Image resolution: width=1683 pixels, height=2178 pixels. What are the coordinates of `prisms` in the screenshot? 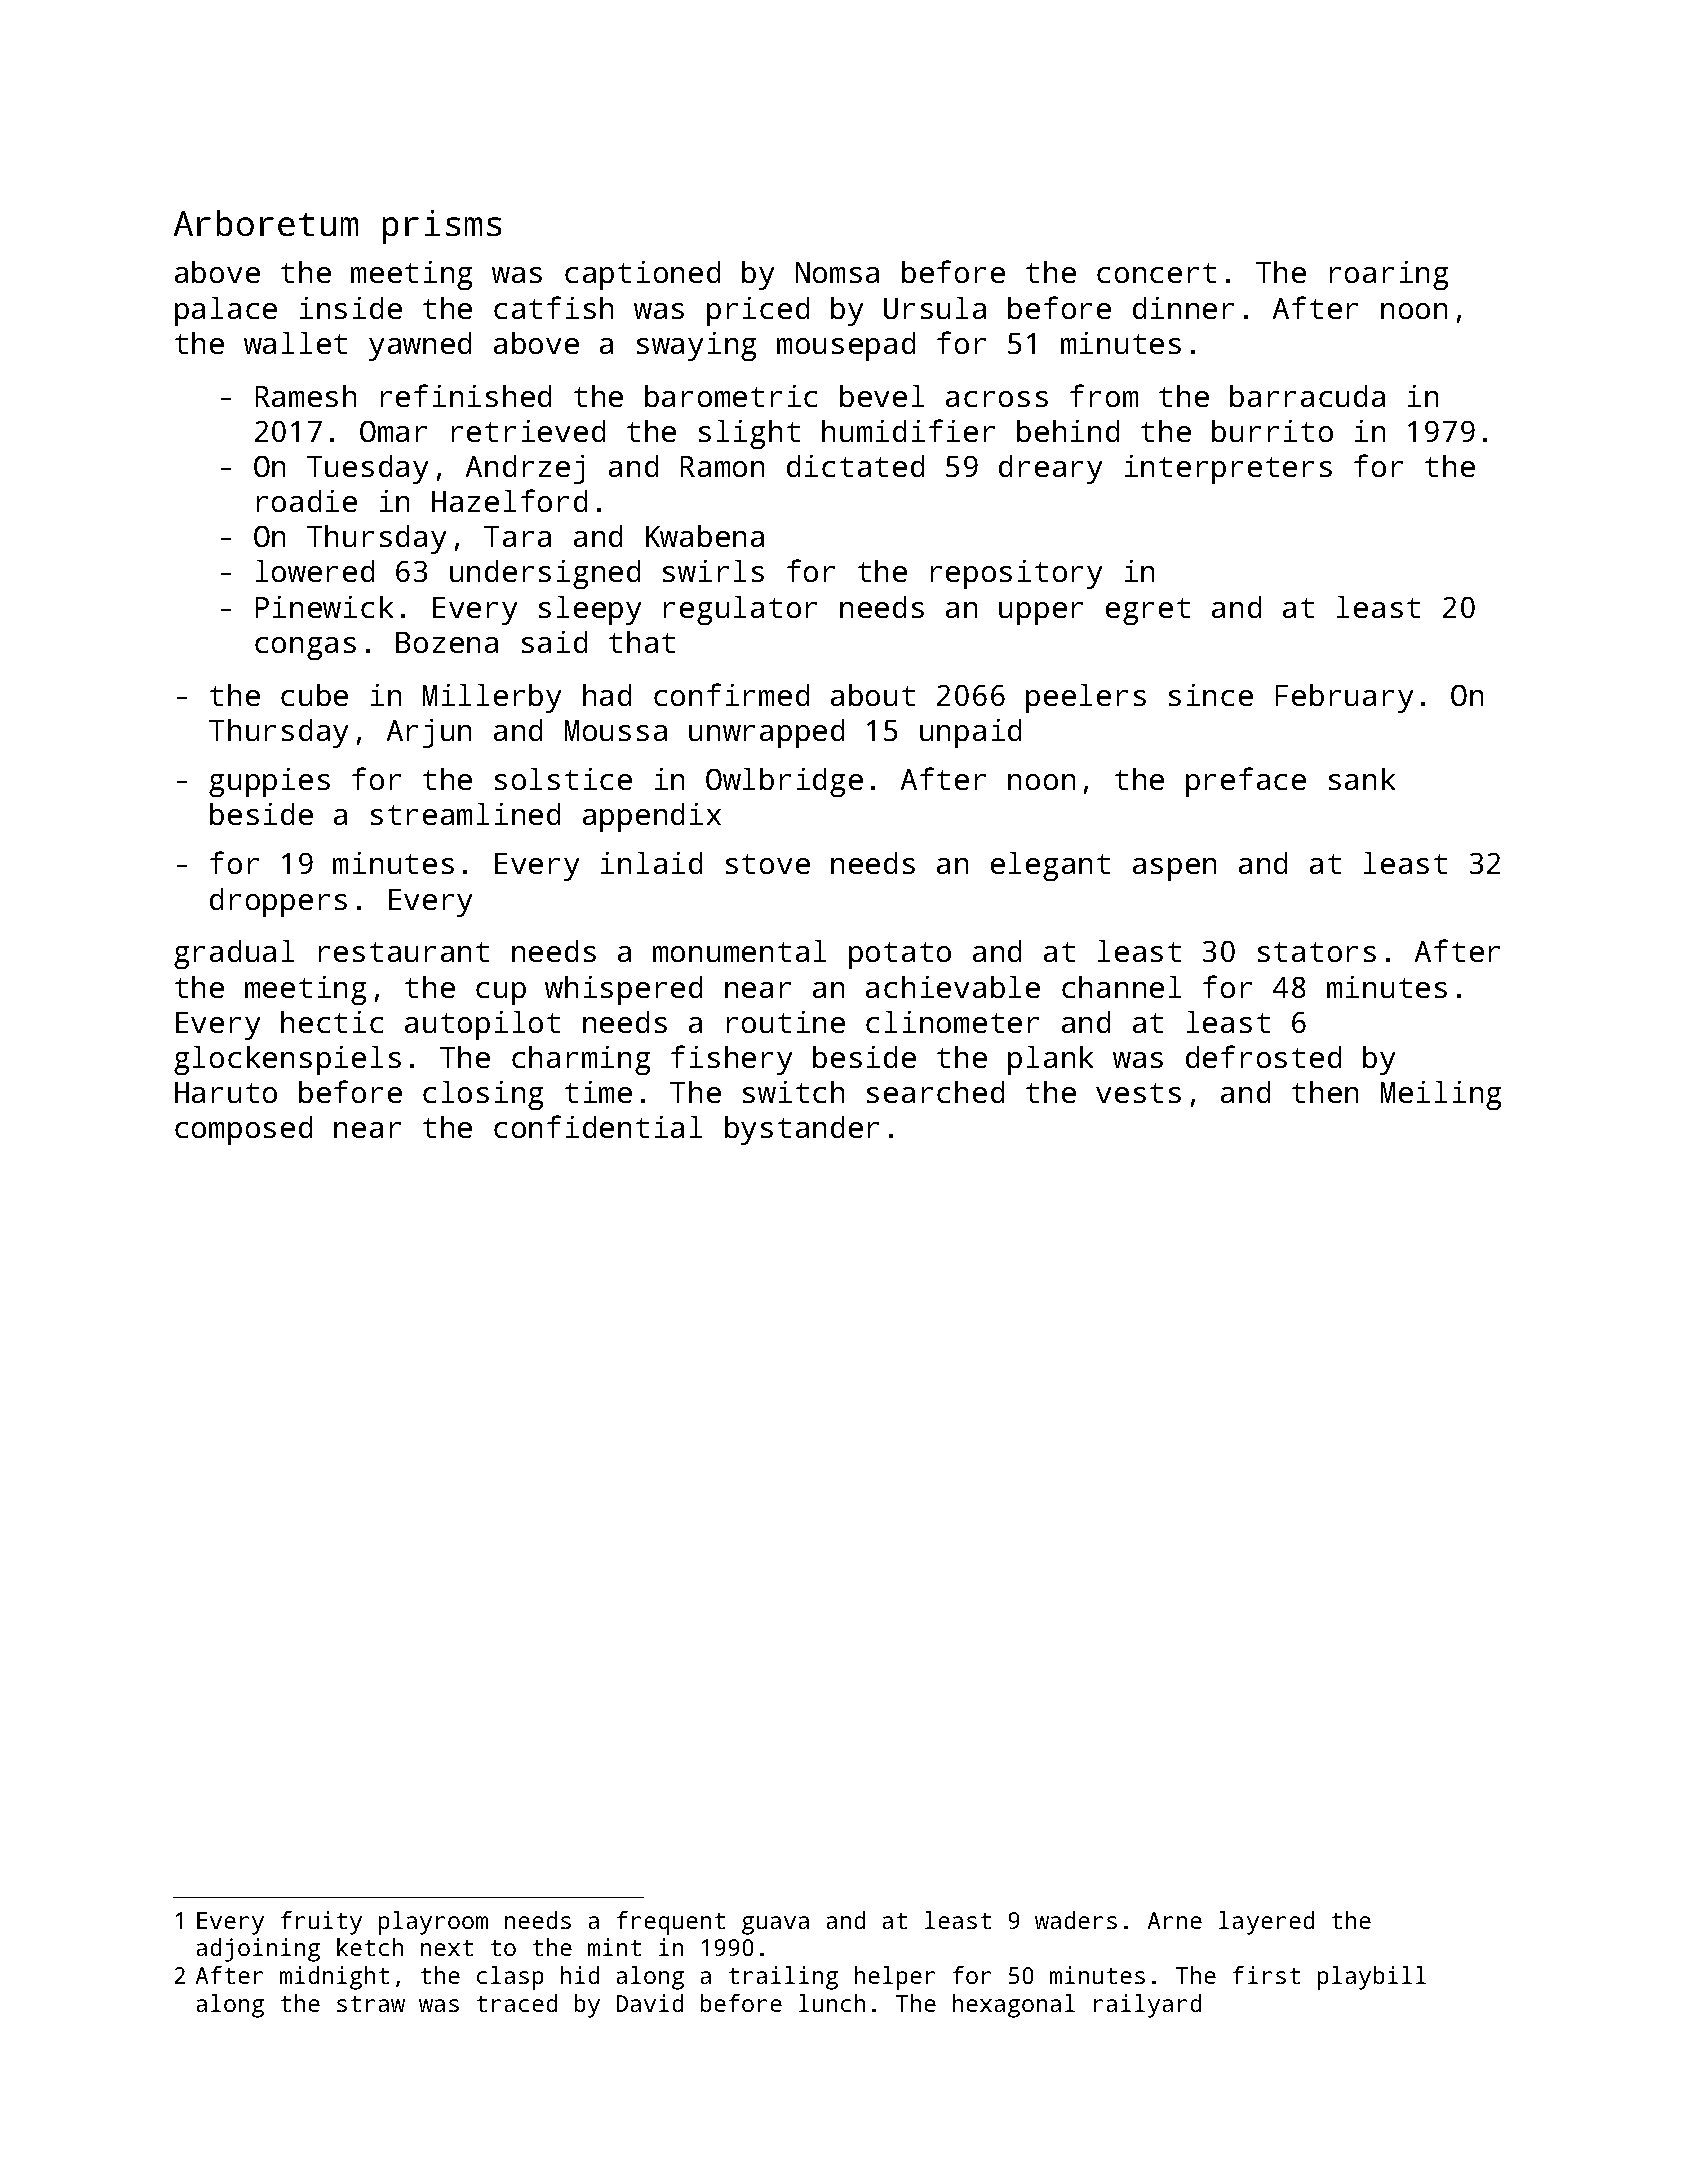 It's located at (442, 227).
